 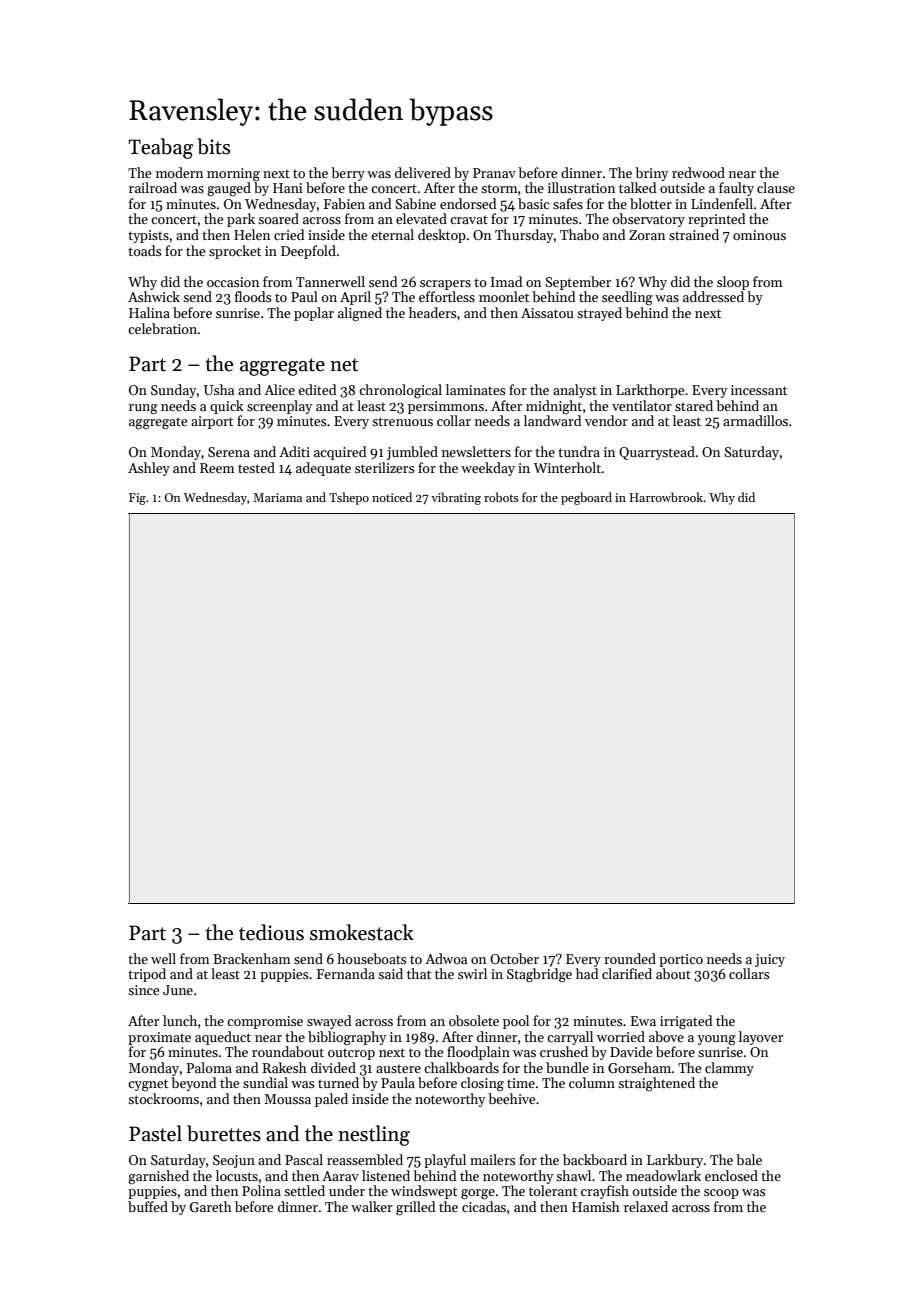 I want to click on walker, so click(x=372, y=1206).
